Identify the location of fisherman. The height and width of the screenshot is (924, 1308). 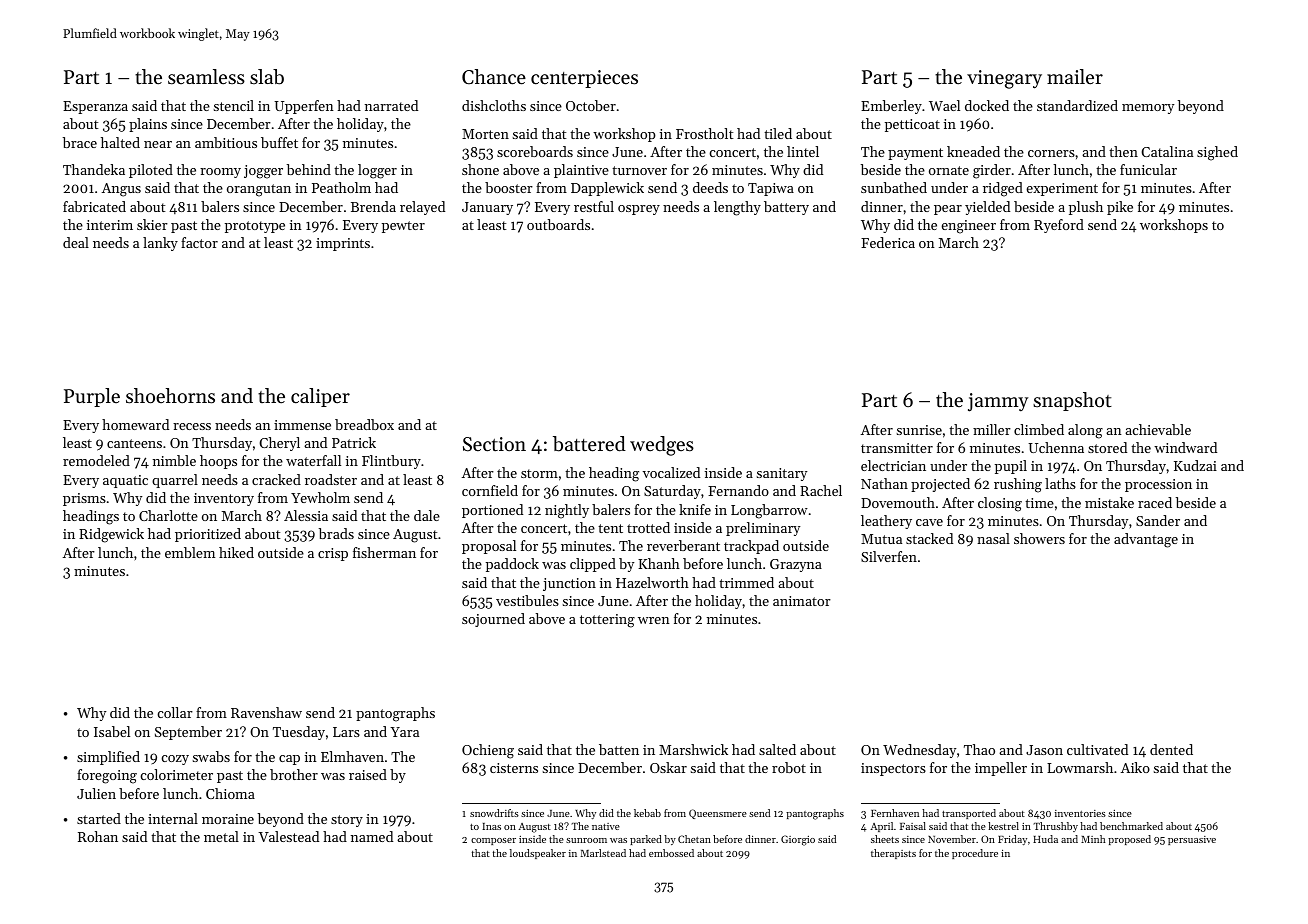
(384, 552).
